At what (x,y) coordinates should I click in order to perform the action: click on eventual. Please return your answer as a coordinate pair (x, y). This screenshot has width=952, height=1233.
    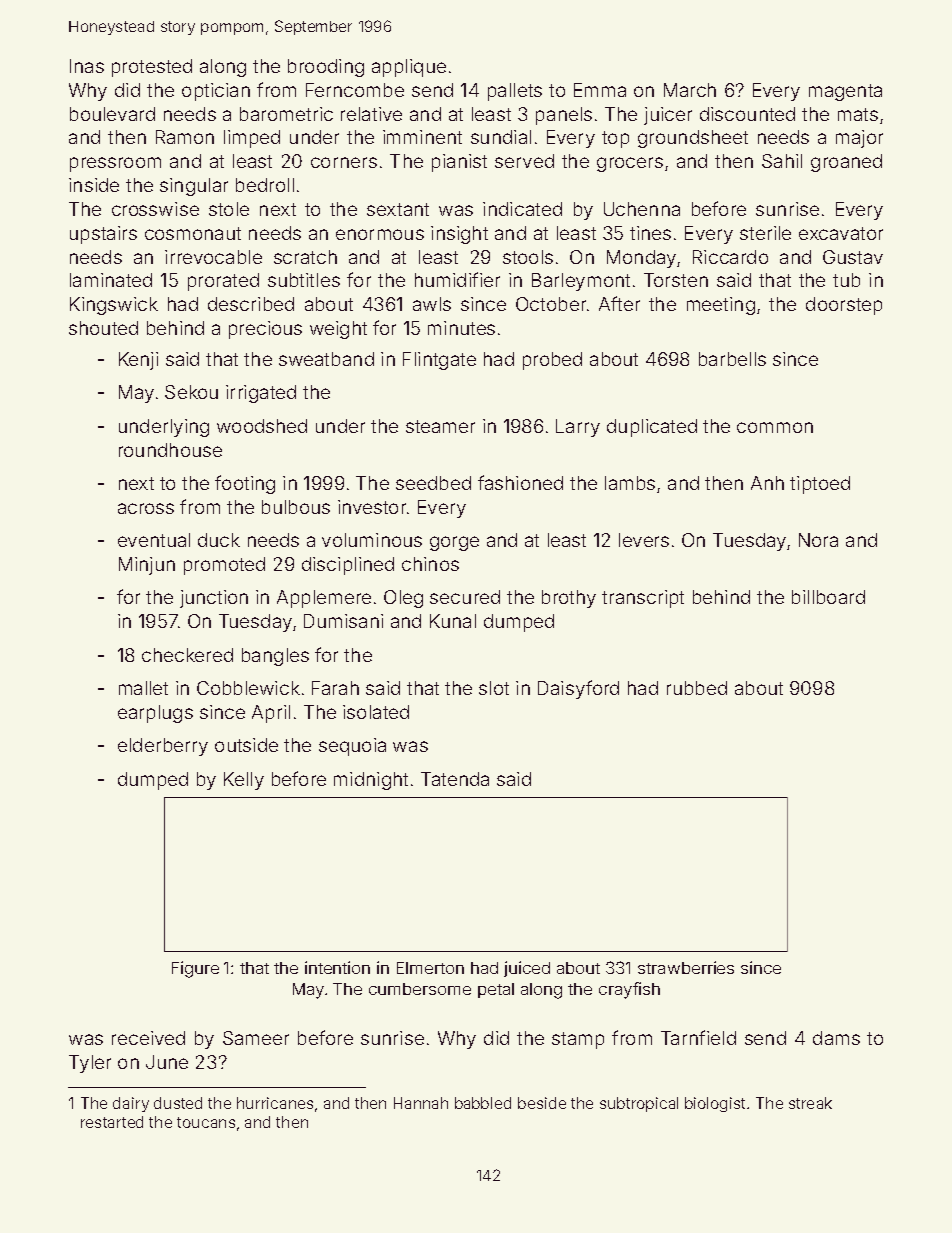
    Looking at the image, I should click on (154, 540).
